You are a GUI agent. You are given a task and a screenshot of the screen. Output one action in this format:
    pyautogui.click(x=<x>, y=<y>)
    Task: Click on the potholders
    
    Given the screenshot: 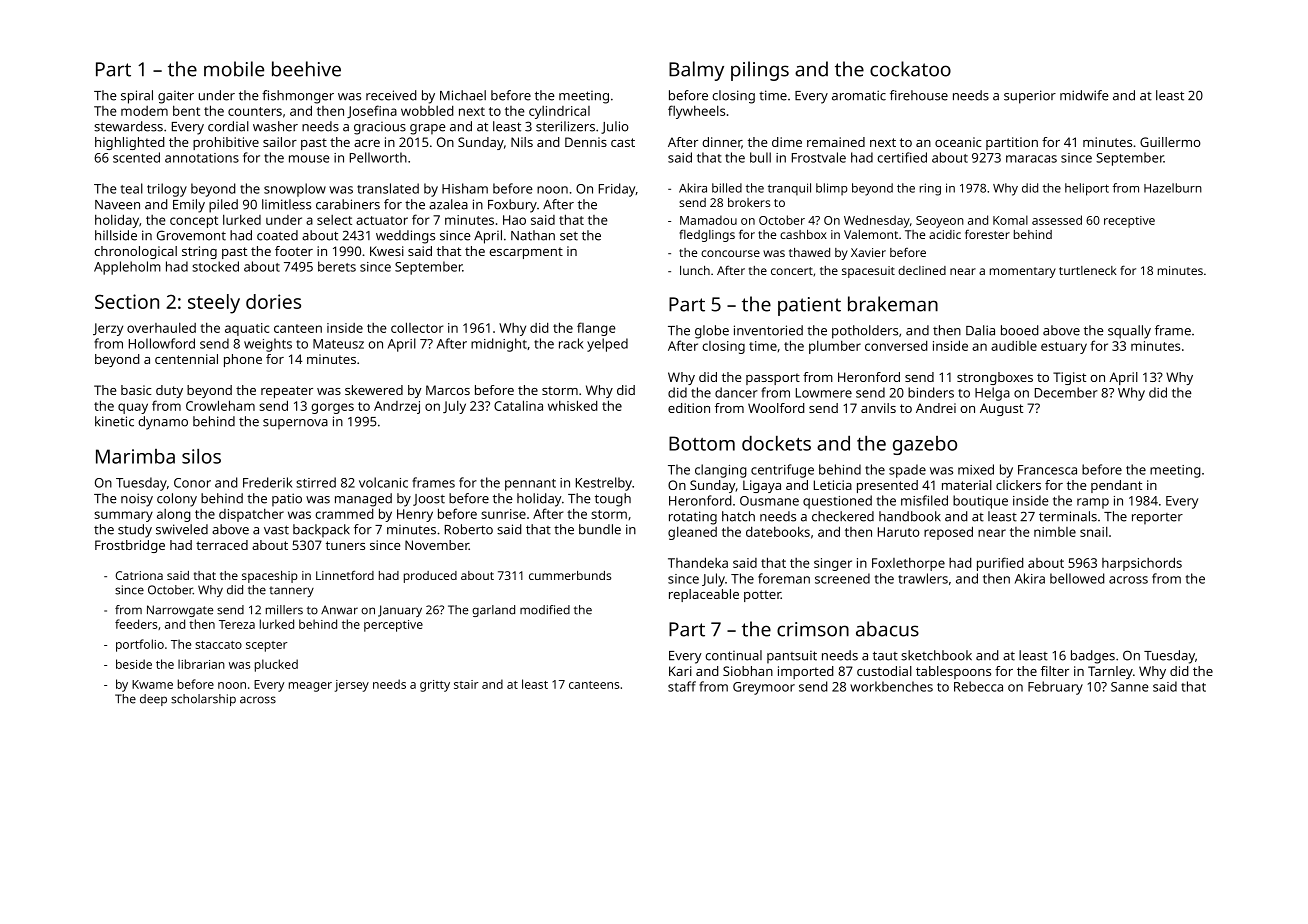 What is the action you would take?
    pyautogui.click(x=865, y=332)
